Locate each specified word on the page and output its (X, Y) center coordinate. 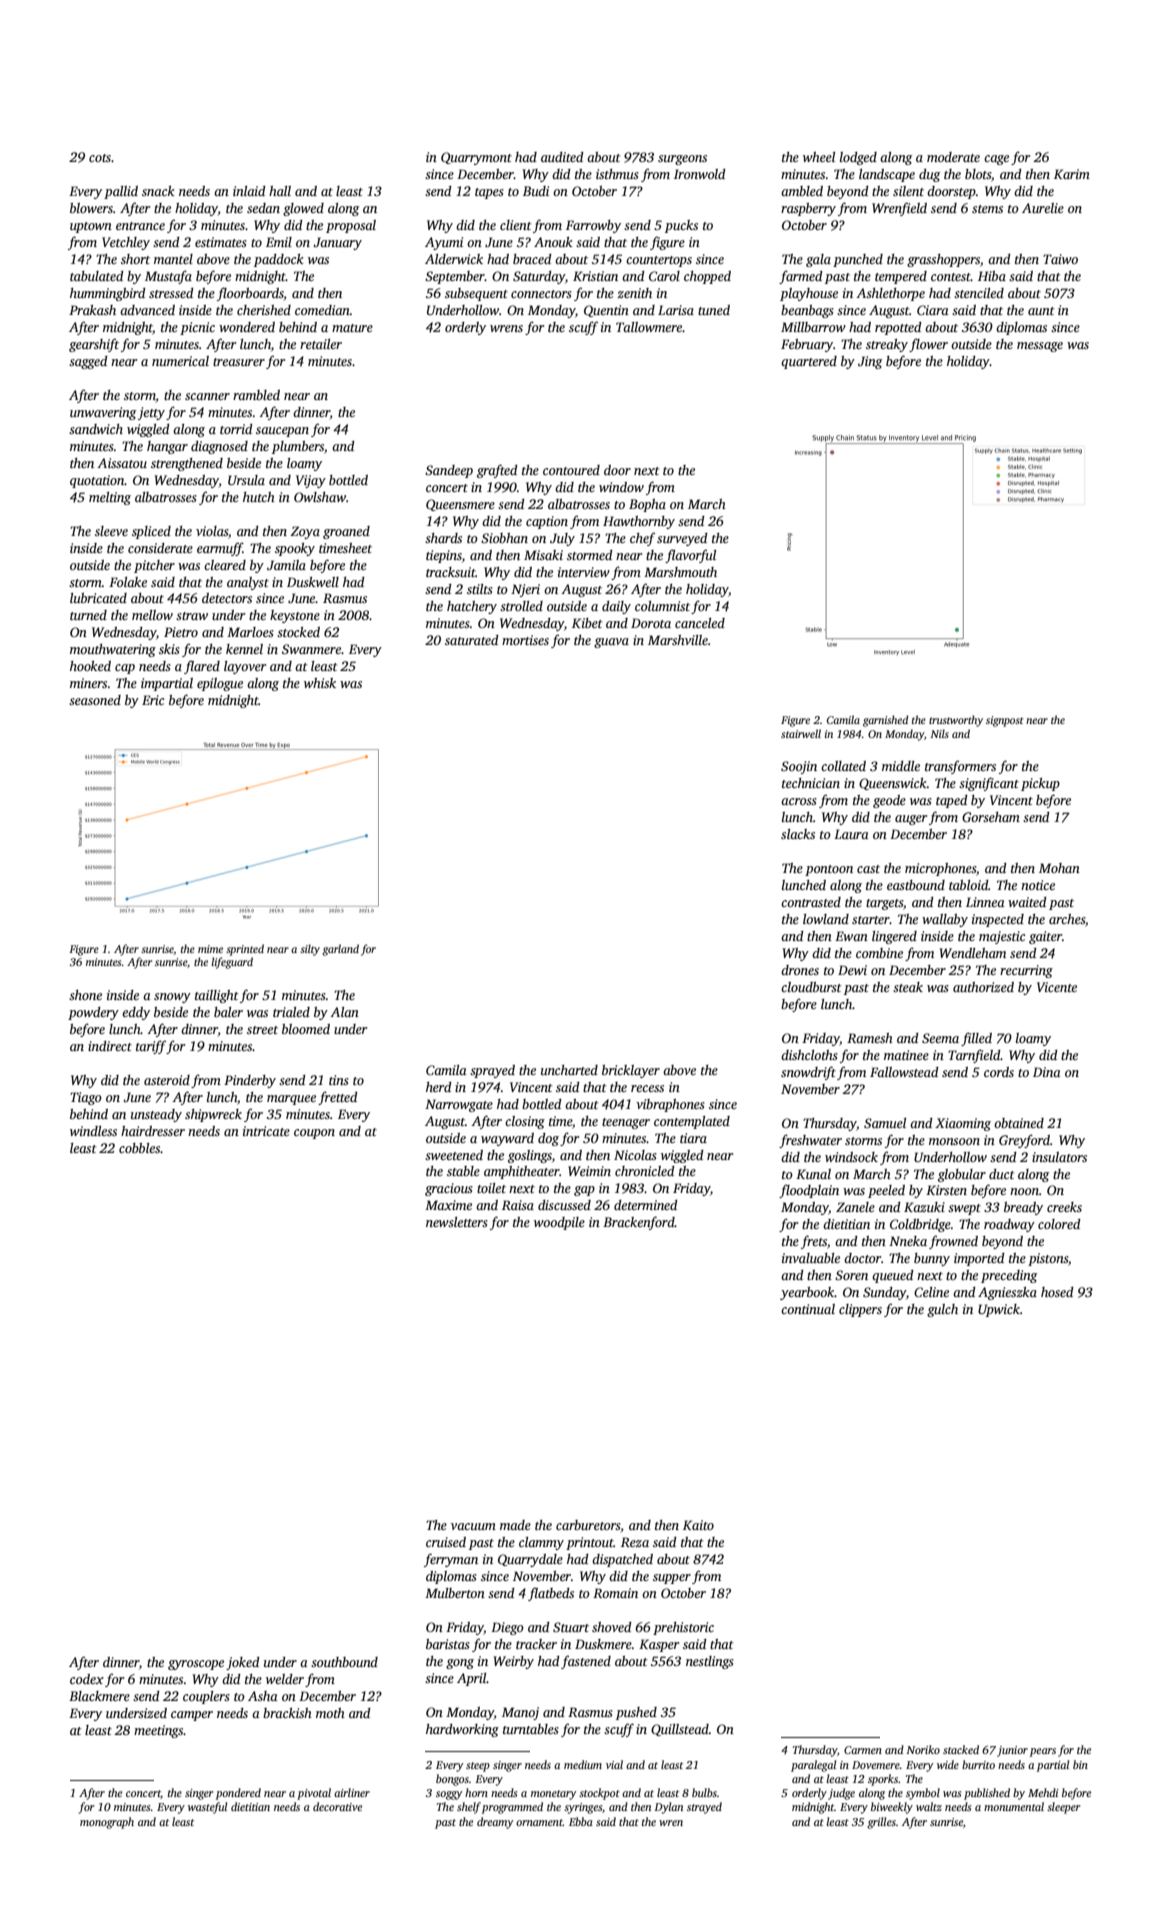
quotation (97, 481)
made (515, 1525)
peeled (886, 1191)
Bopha (647, 505)
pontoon (829, 870)
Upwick (999, 1310)
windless (93, 1131)
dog (548, 1139)
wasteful (207, 1808)
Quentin (606, 311)
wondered (247, 327)
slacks (798, 834)
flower (928, 345)
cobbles (139, 1148)
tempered (901, 277)
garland (340, 950)
